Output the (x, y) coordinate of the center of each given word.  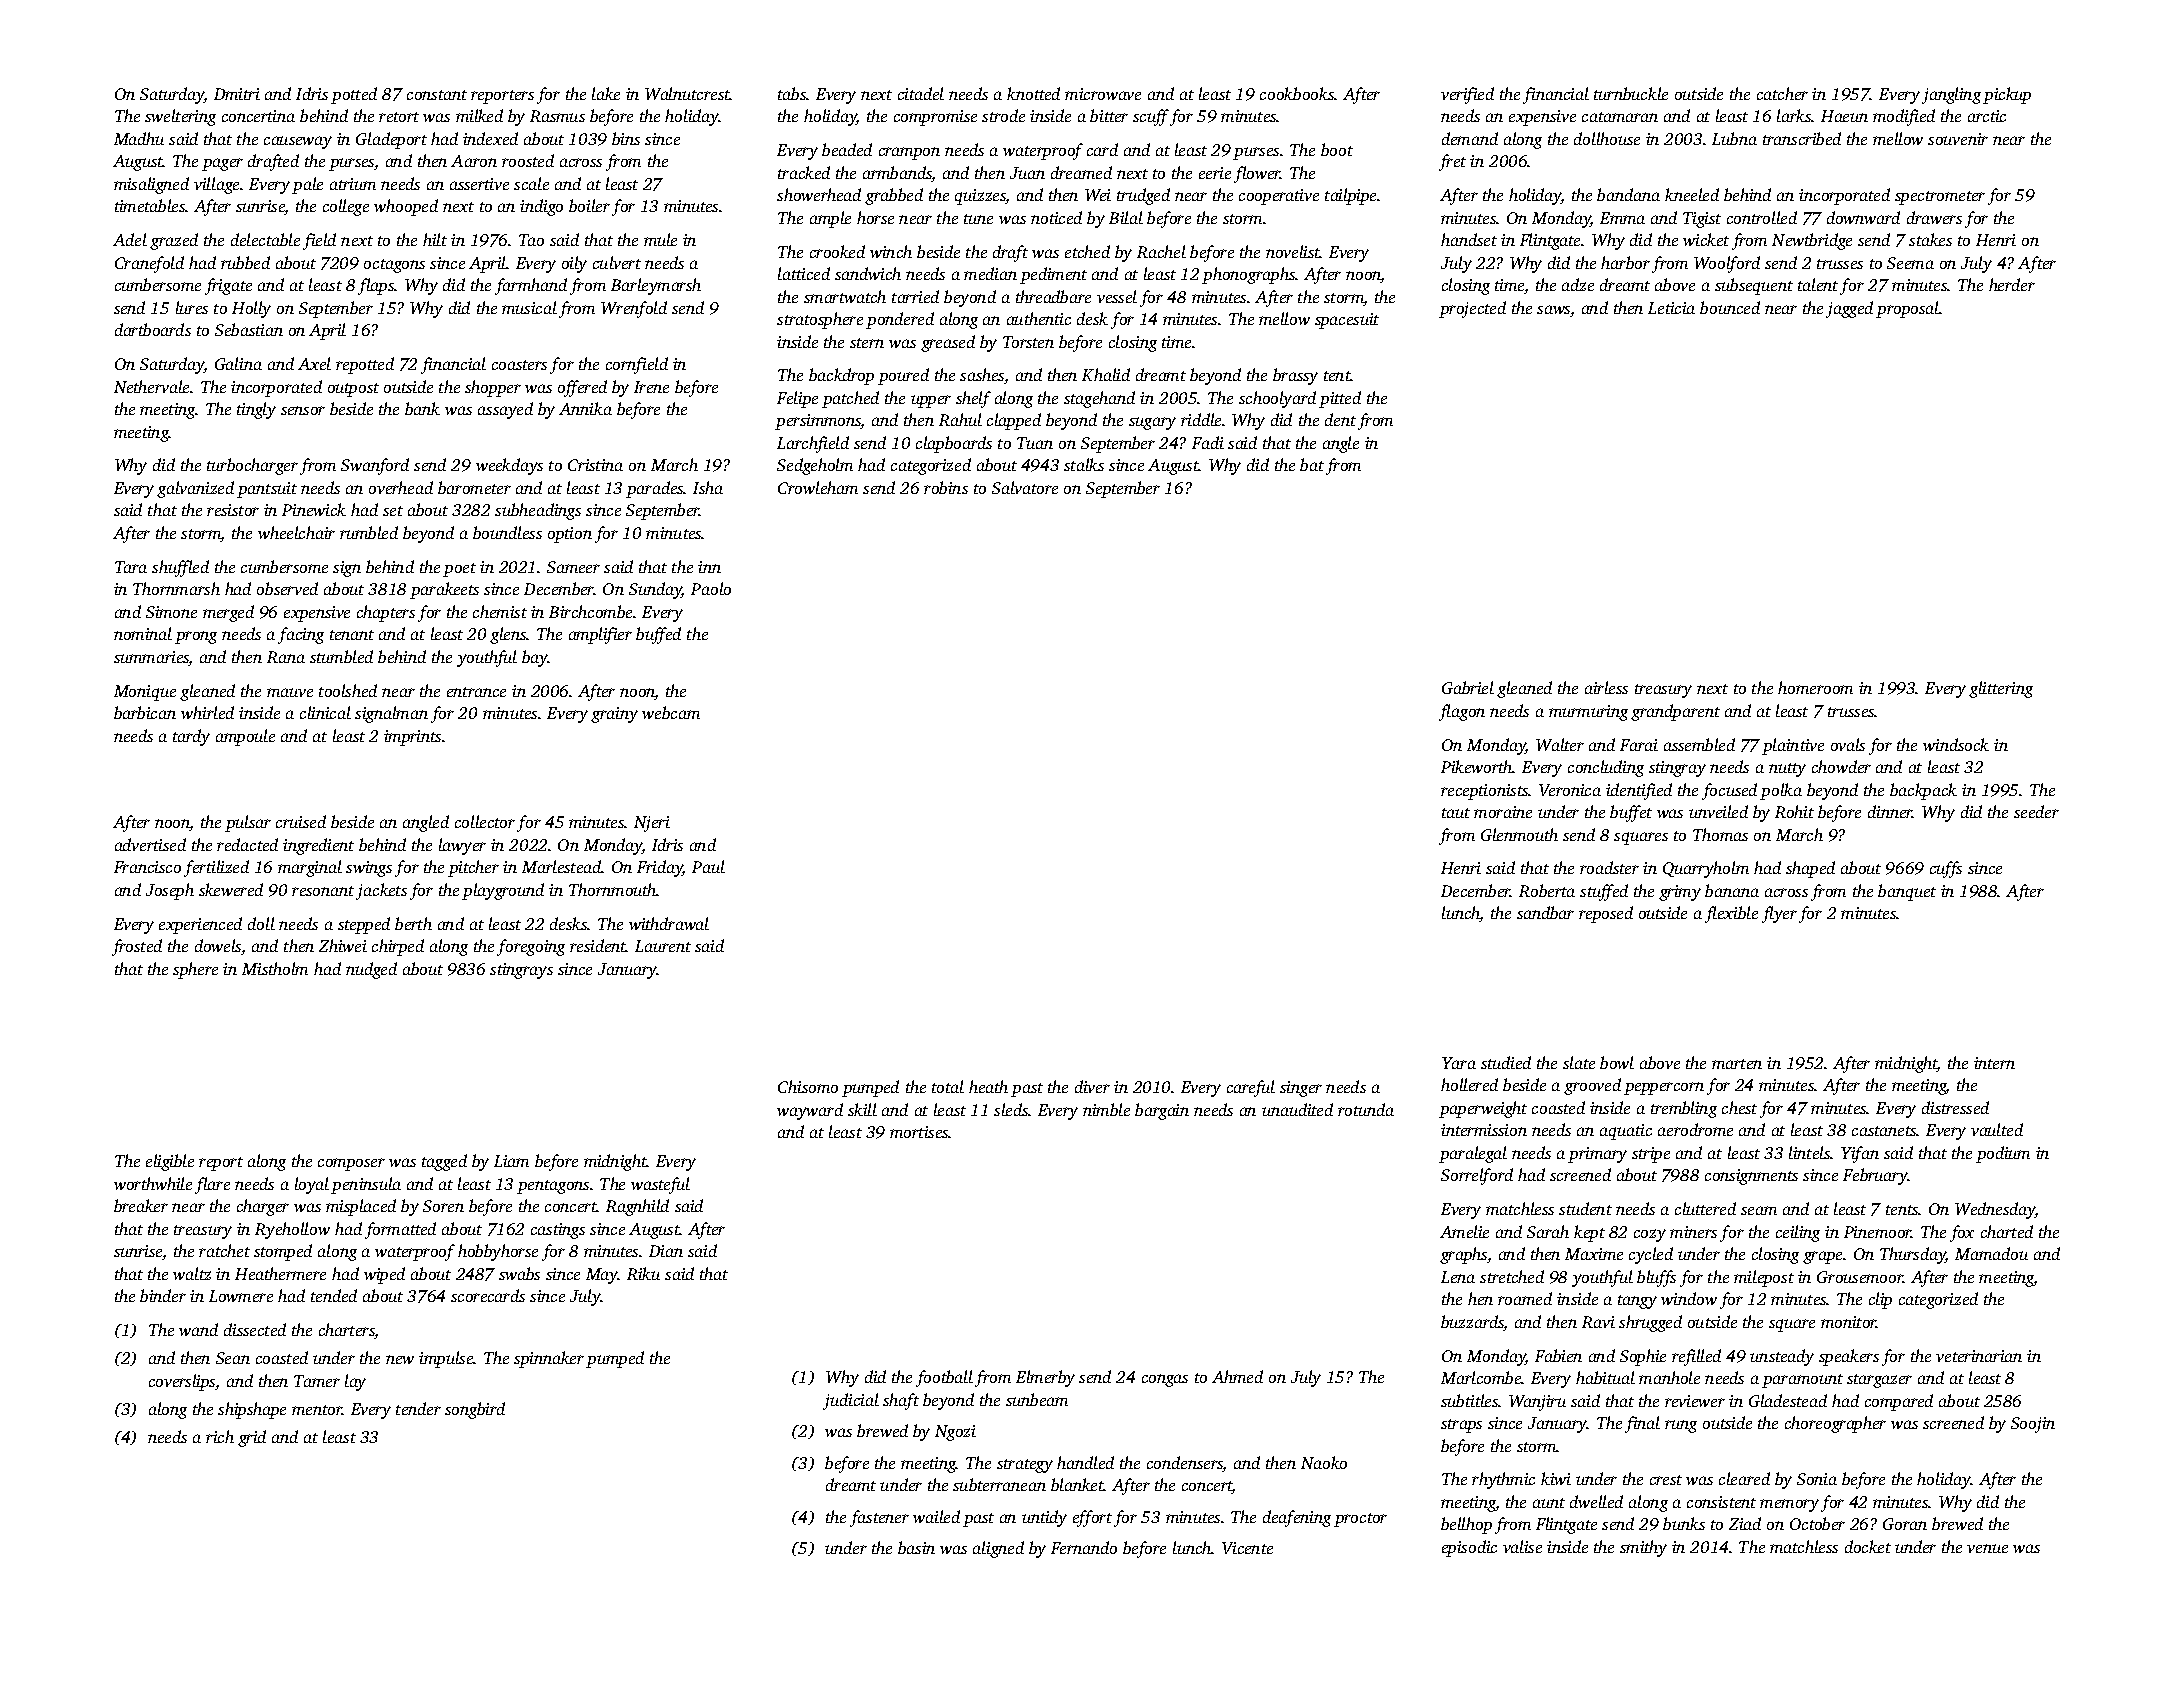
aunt (1549, 1503)
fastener (879, 1518)
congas (1165, 1380)
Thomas (1720, 834)
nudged (371, 970)
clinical (325, 712)
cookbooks (1297, 93)
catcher (1782, 93)
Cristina (595, 465)
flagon (1462, 712)
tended (334, 1295)
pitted (1340, 399)
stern (867, 343)
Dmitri (237, 94)
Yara (1459, 1063)
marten (1737, 1064)
